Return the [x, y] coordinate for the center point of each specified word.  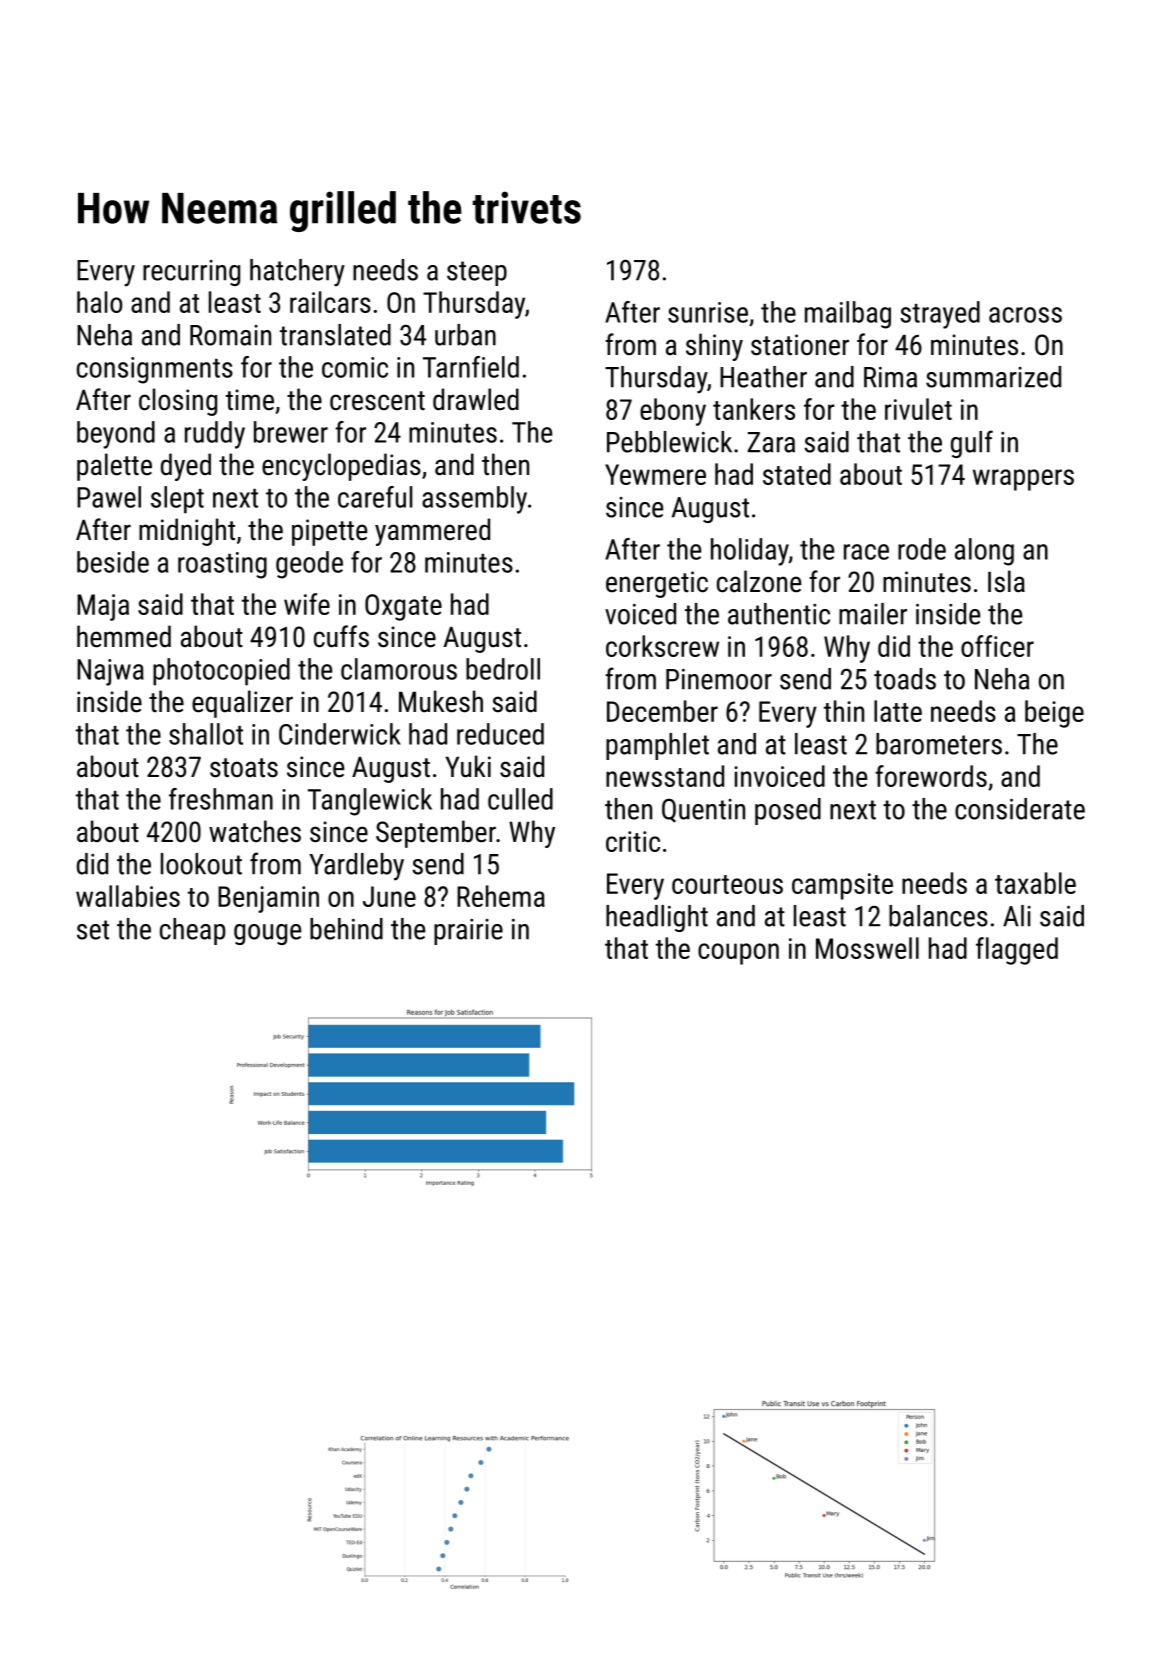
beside [113, 562]
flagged [1017, 951]
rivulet [918, 409]
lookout [201, 864]
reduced [500, 734]
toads [905, 679]
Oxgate [403, 607]
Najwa [110, 672]
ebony [673, 412]
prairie [468, 932]
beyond [116, 435]
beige [1054, 714]
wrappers [1023, 480]
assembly [474, 500]
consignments [155, 370]
